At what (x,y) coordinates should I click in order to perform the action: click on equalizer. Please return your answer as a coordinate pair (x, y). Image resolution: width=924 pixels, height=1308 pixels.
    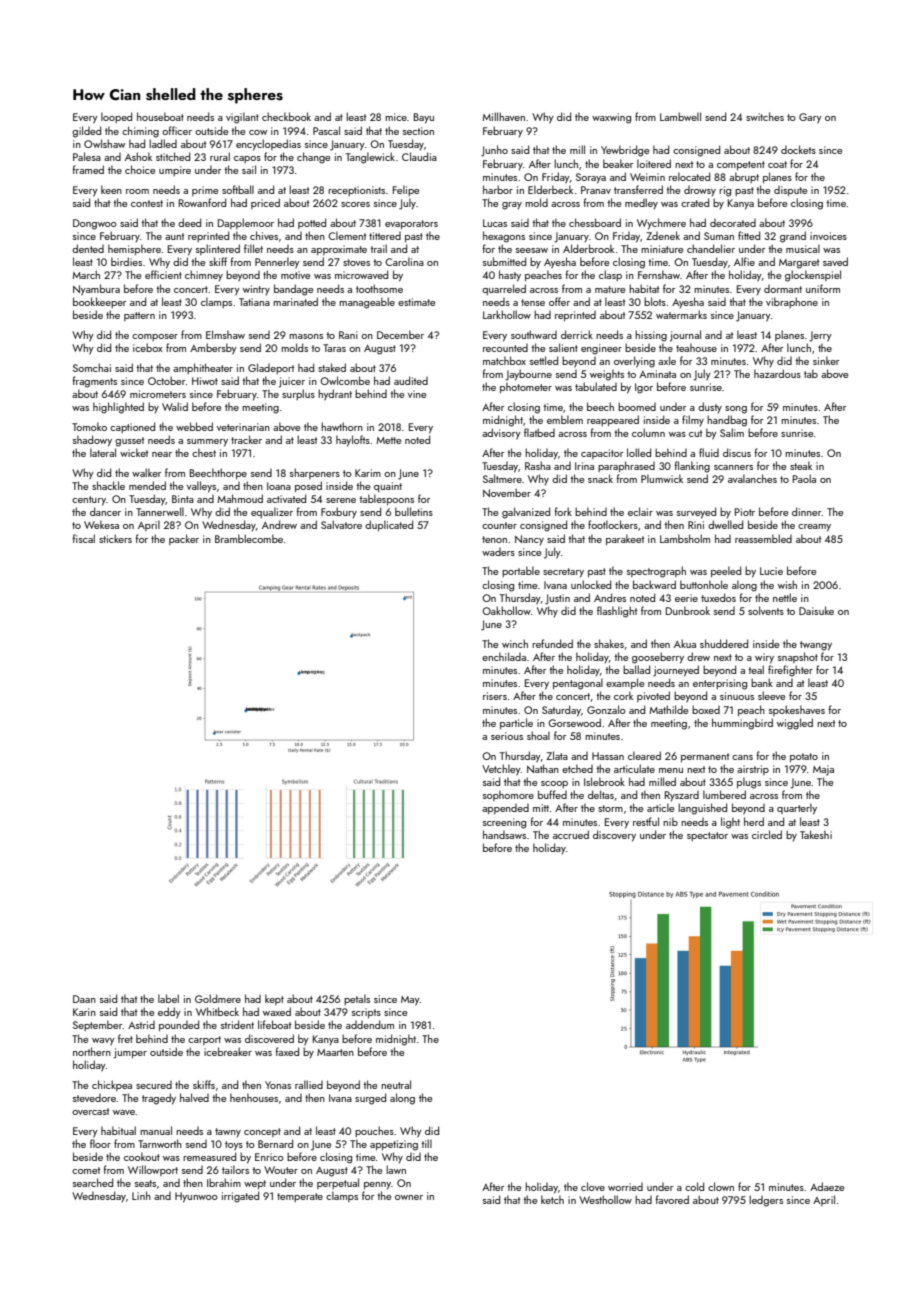
    Looking at the image, I should click on (272, 512).
